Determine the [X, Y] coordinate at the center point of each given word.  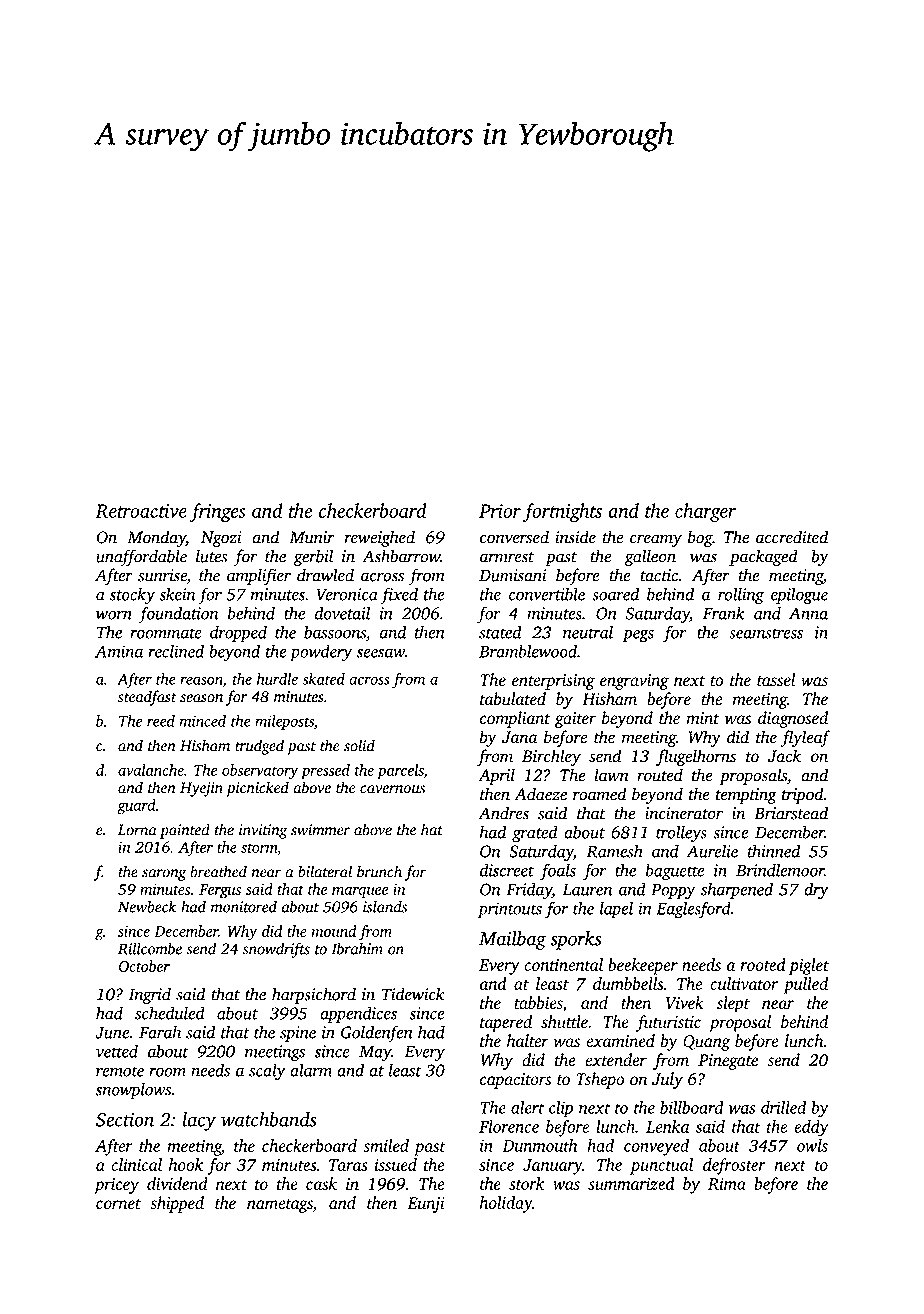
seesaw [381, 653]
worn [114, 615]
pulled [806, 985]
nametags [280, 1206]
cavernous [392, 789]
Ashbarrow [401, 556]
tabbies [538, 1002]
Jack [784, 756]
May [375, 1053]
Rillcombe [150, 948]
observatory [260, 772]
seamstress [766, 633]
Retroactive [141, 511]
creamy [656, 540]
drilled [783, 1107]
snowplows [133, 1091]
